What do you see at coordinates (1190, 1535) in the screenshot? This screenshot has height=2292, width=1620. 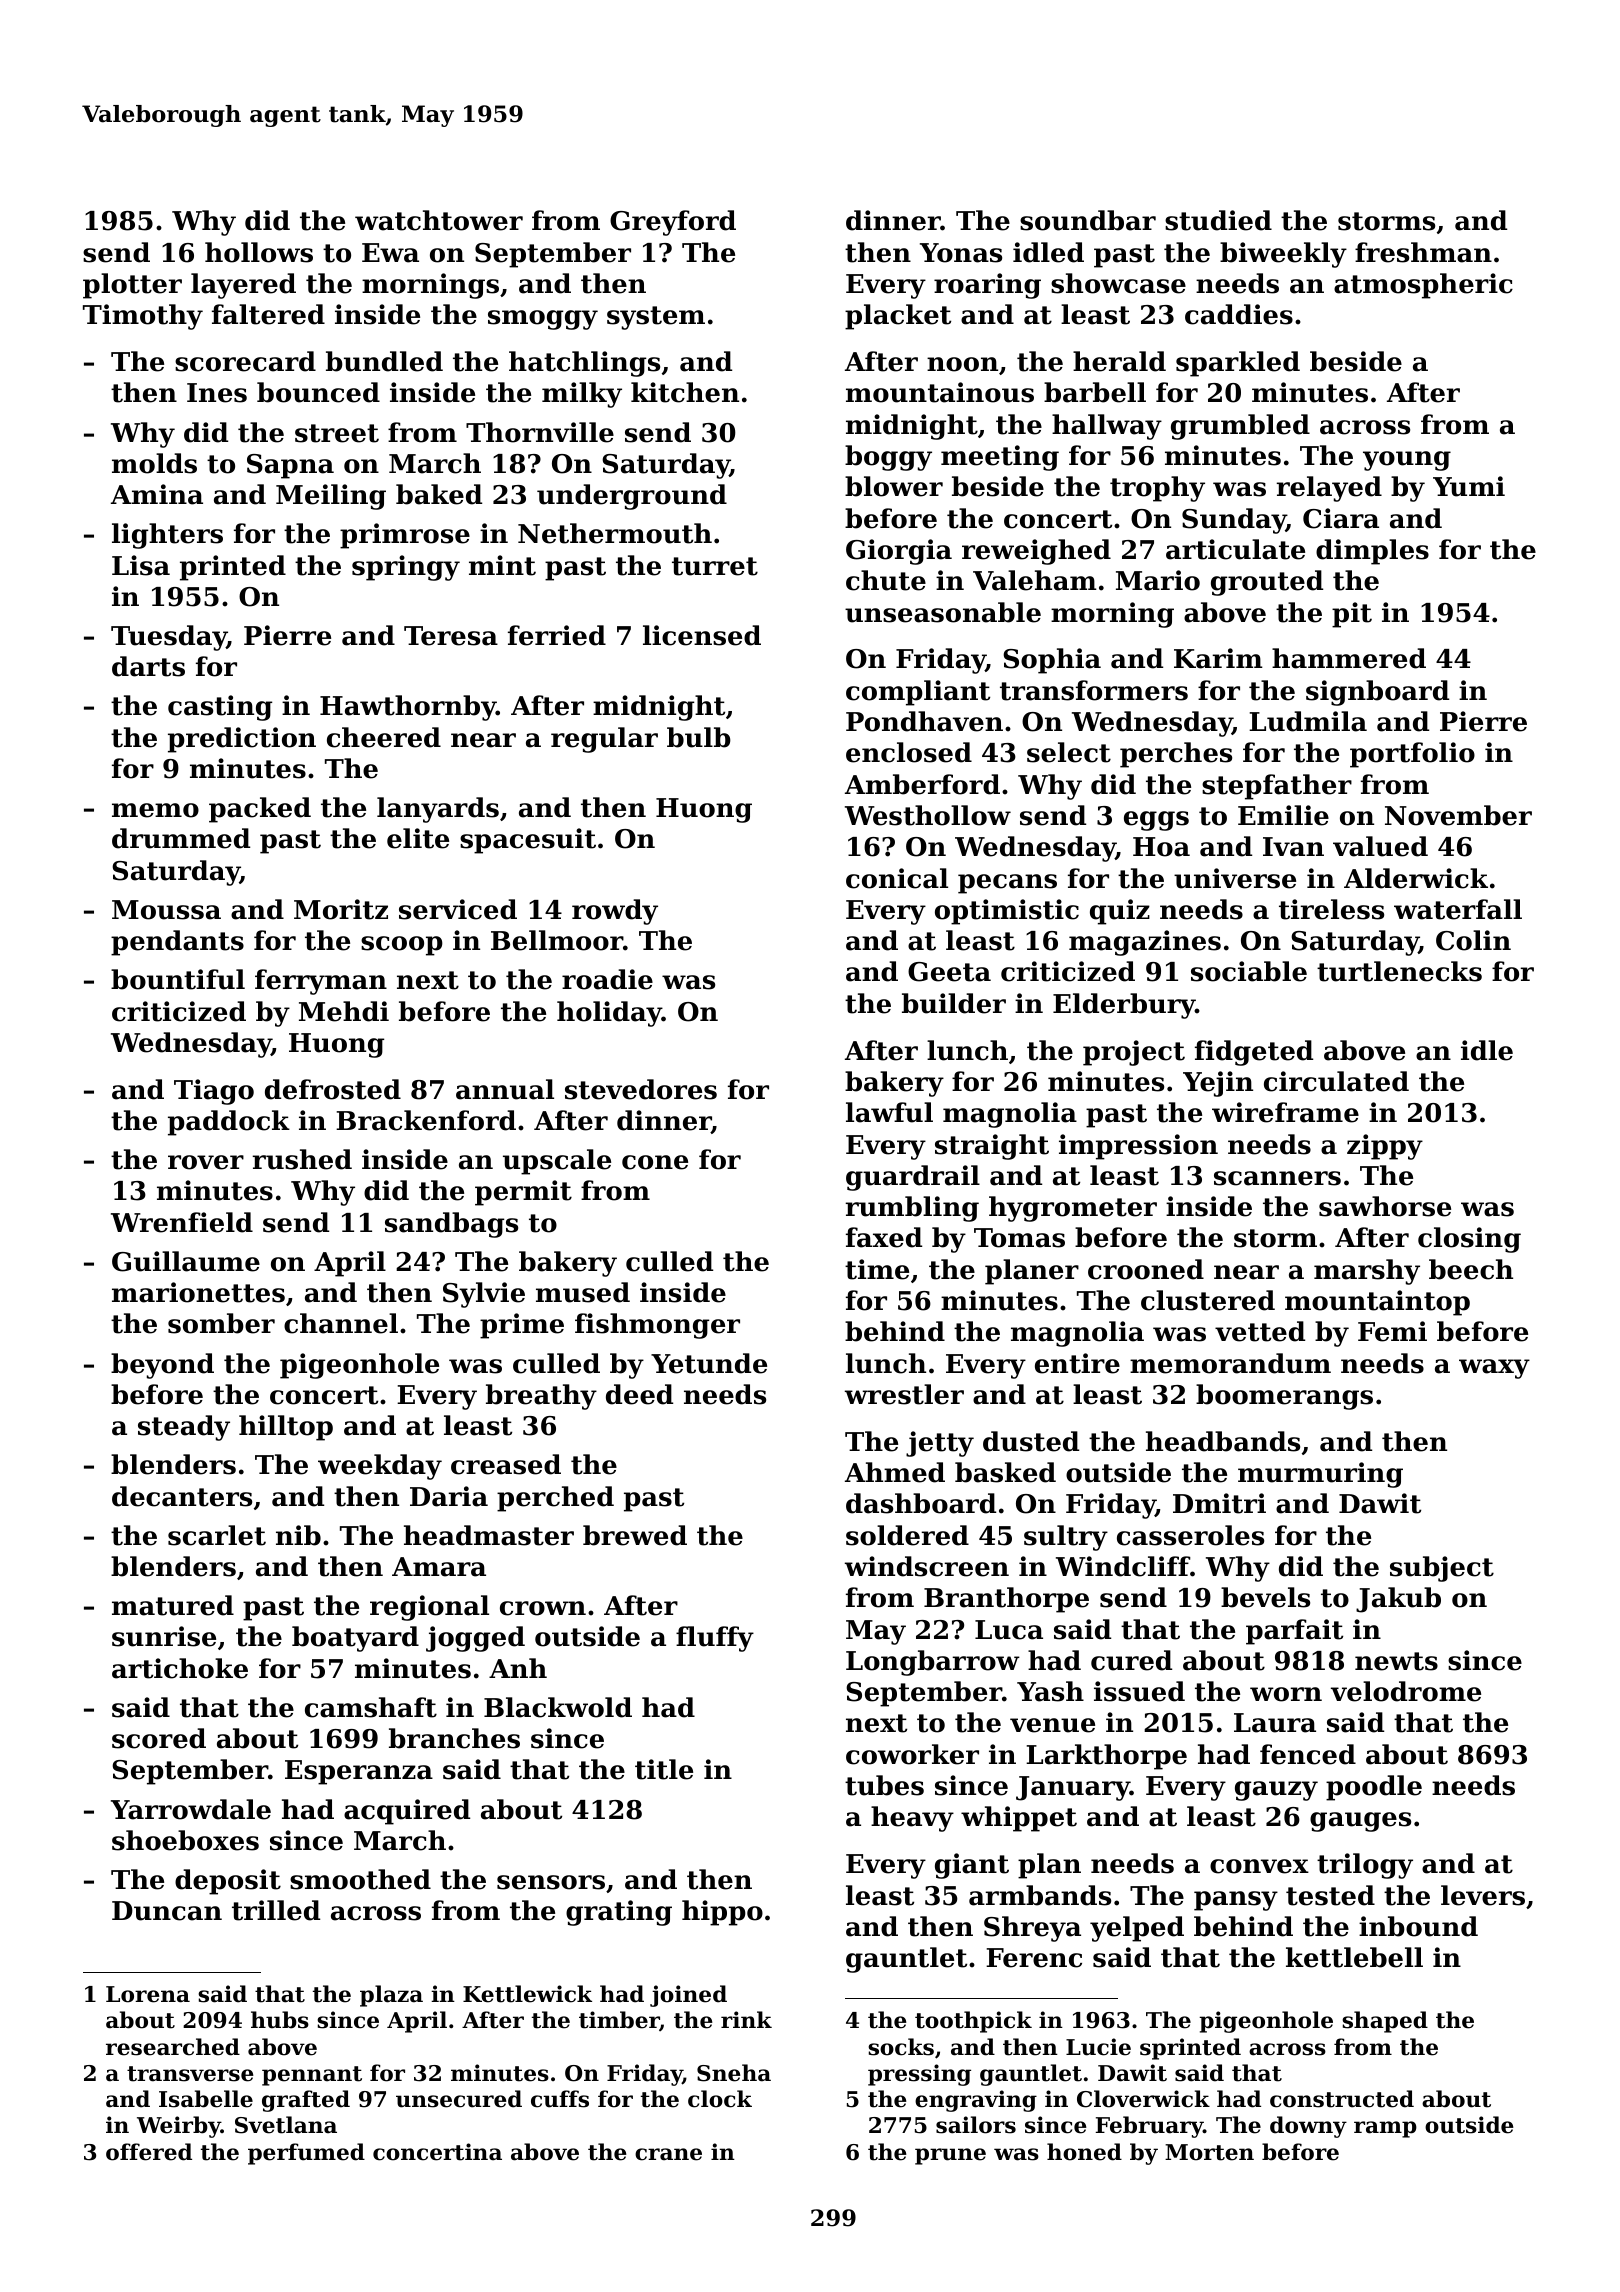 I see `casseroles` at bounding box center [1190, 1535].
